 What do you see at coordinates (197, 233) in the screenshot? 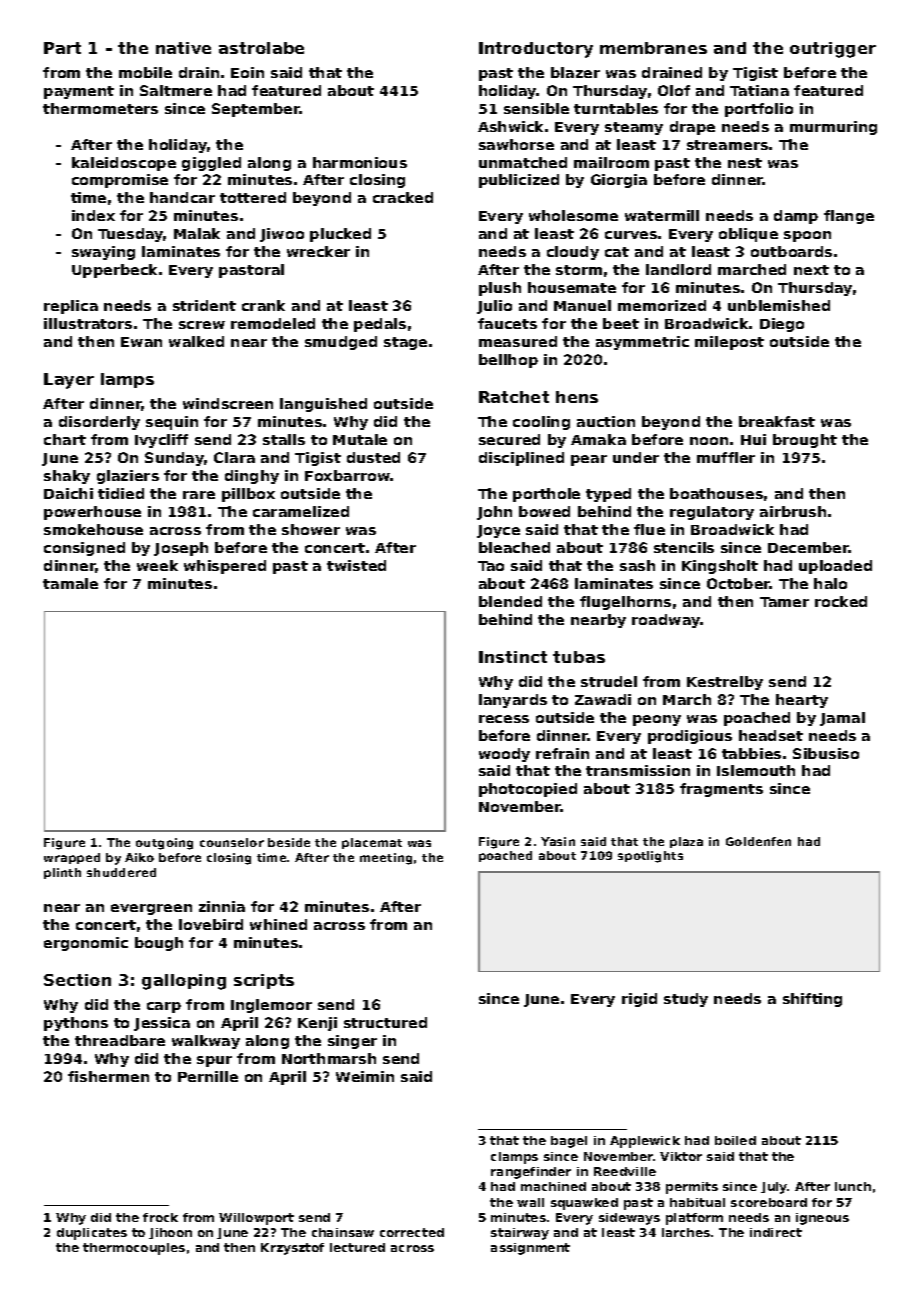
I see `Malak` at bounding box center [197, 233].
